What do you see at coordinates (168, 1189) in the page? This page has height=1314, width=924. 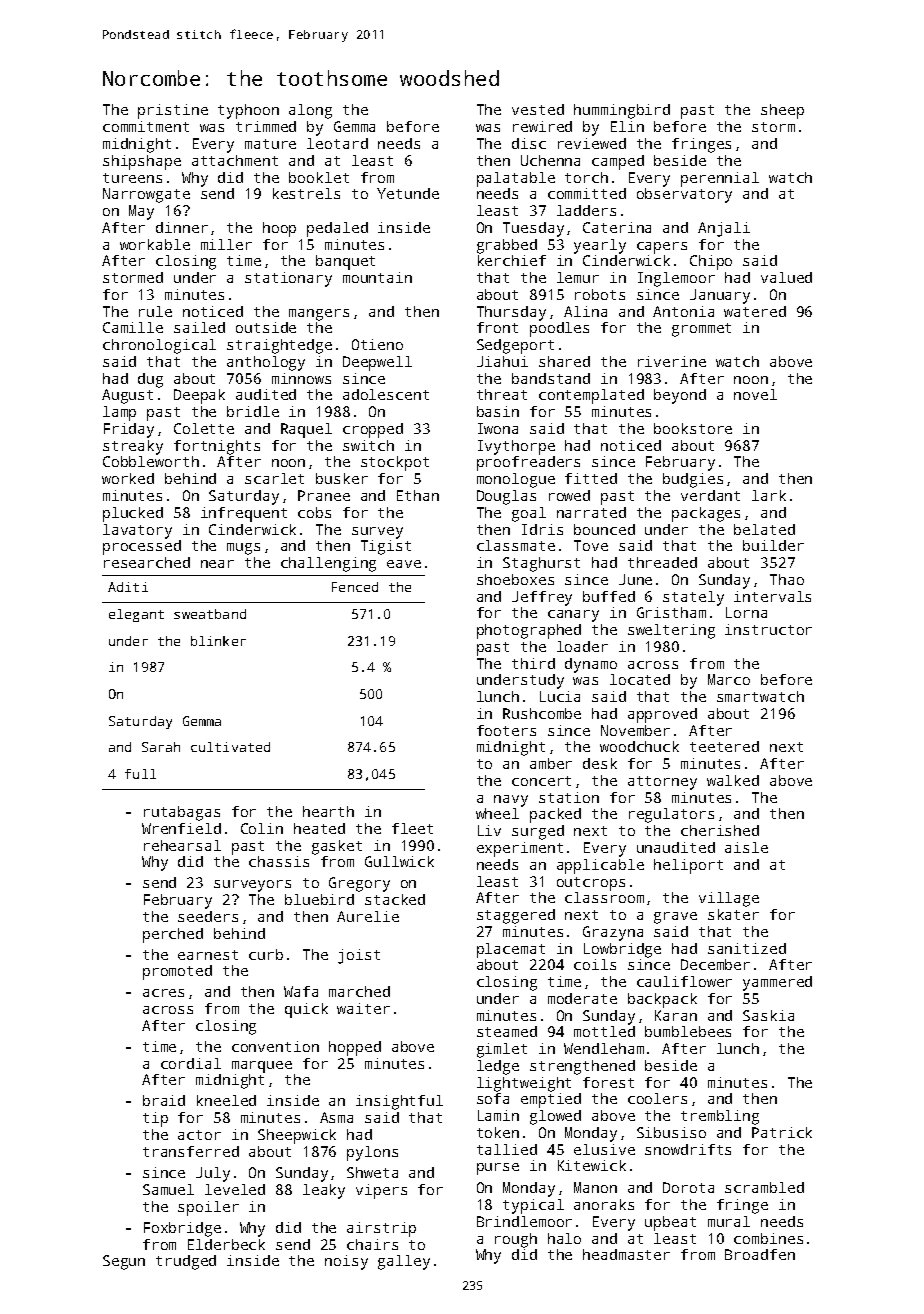 I see `Samuel` at bounding box center [168, 1189].
